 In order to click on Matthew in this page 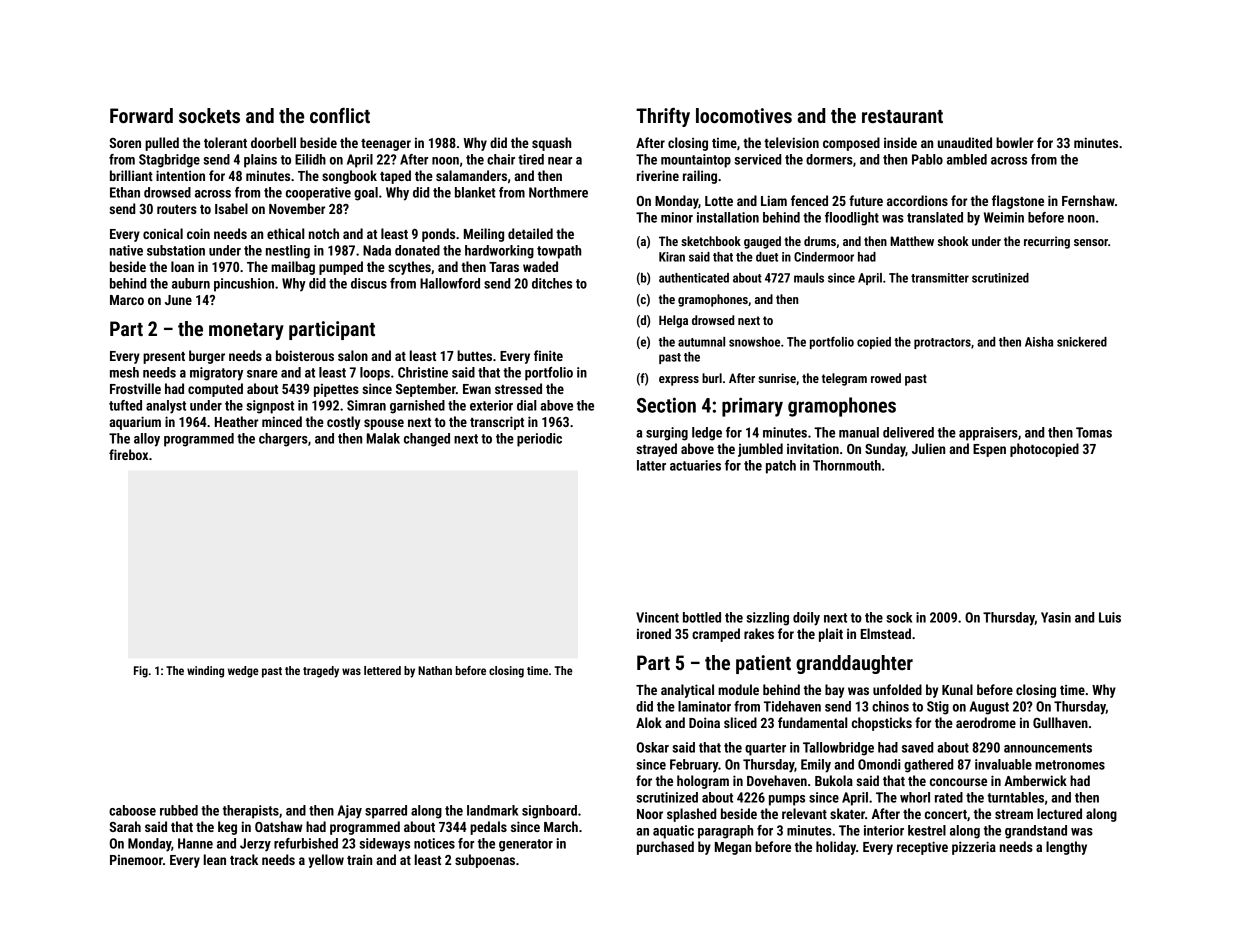, I will do `click(912, 241)`.
